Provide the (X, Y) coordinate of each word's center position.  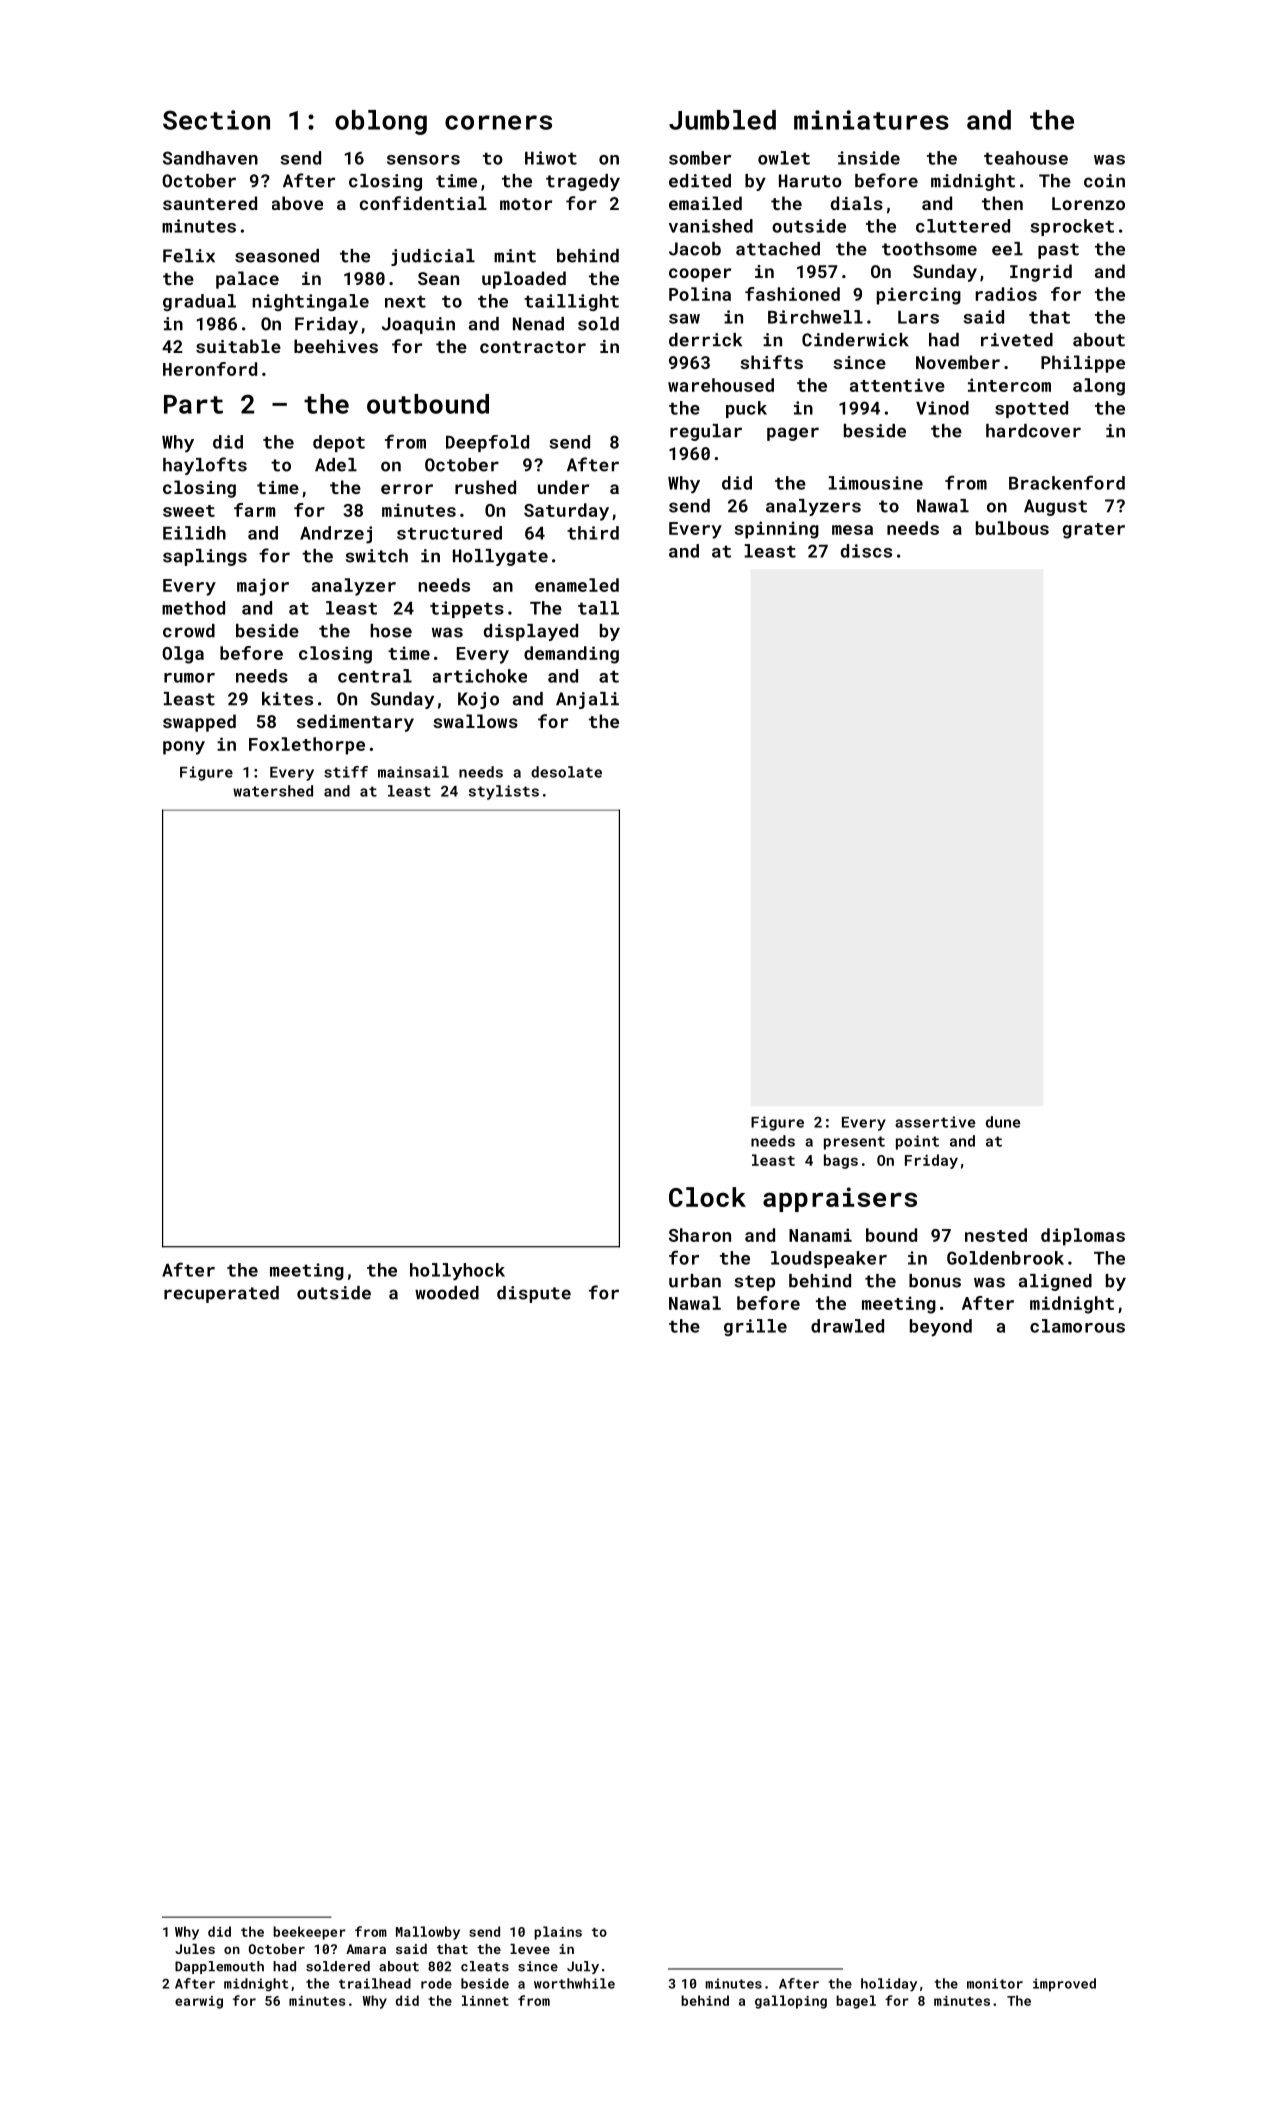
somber (700, 158)
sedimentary (355, 723)
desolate (566, 772)
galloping (791, 2002)
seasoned (277, 256)
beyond (941, 1328)
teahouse (1026, 158)
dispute (534, 1294)
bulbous (1012, 528)
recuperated (221, 1294)
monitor (995, 1983)
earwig (199, 2002)
